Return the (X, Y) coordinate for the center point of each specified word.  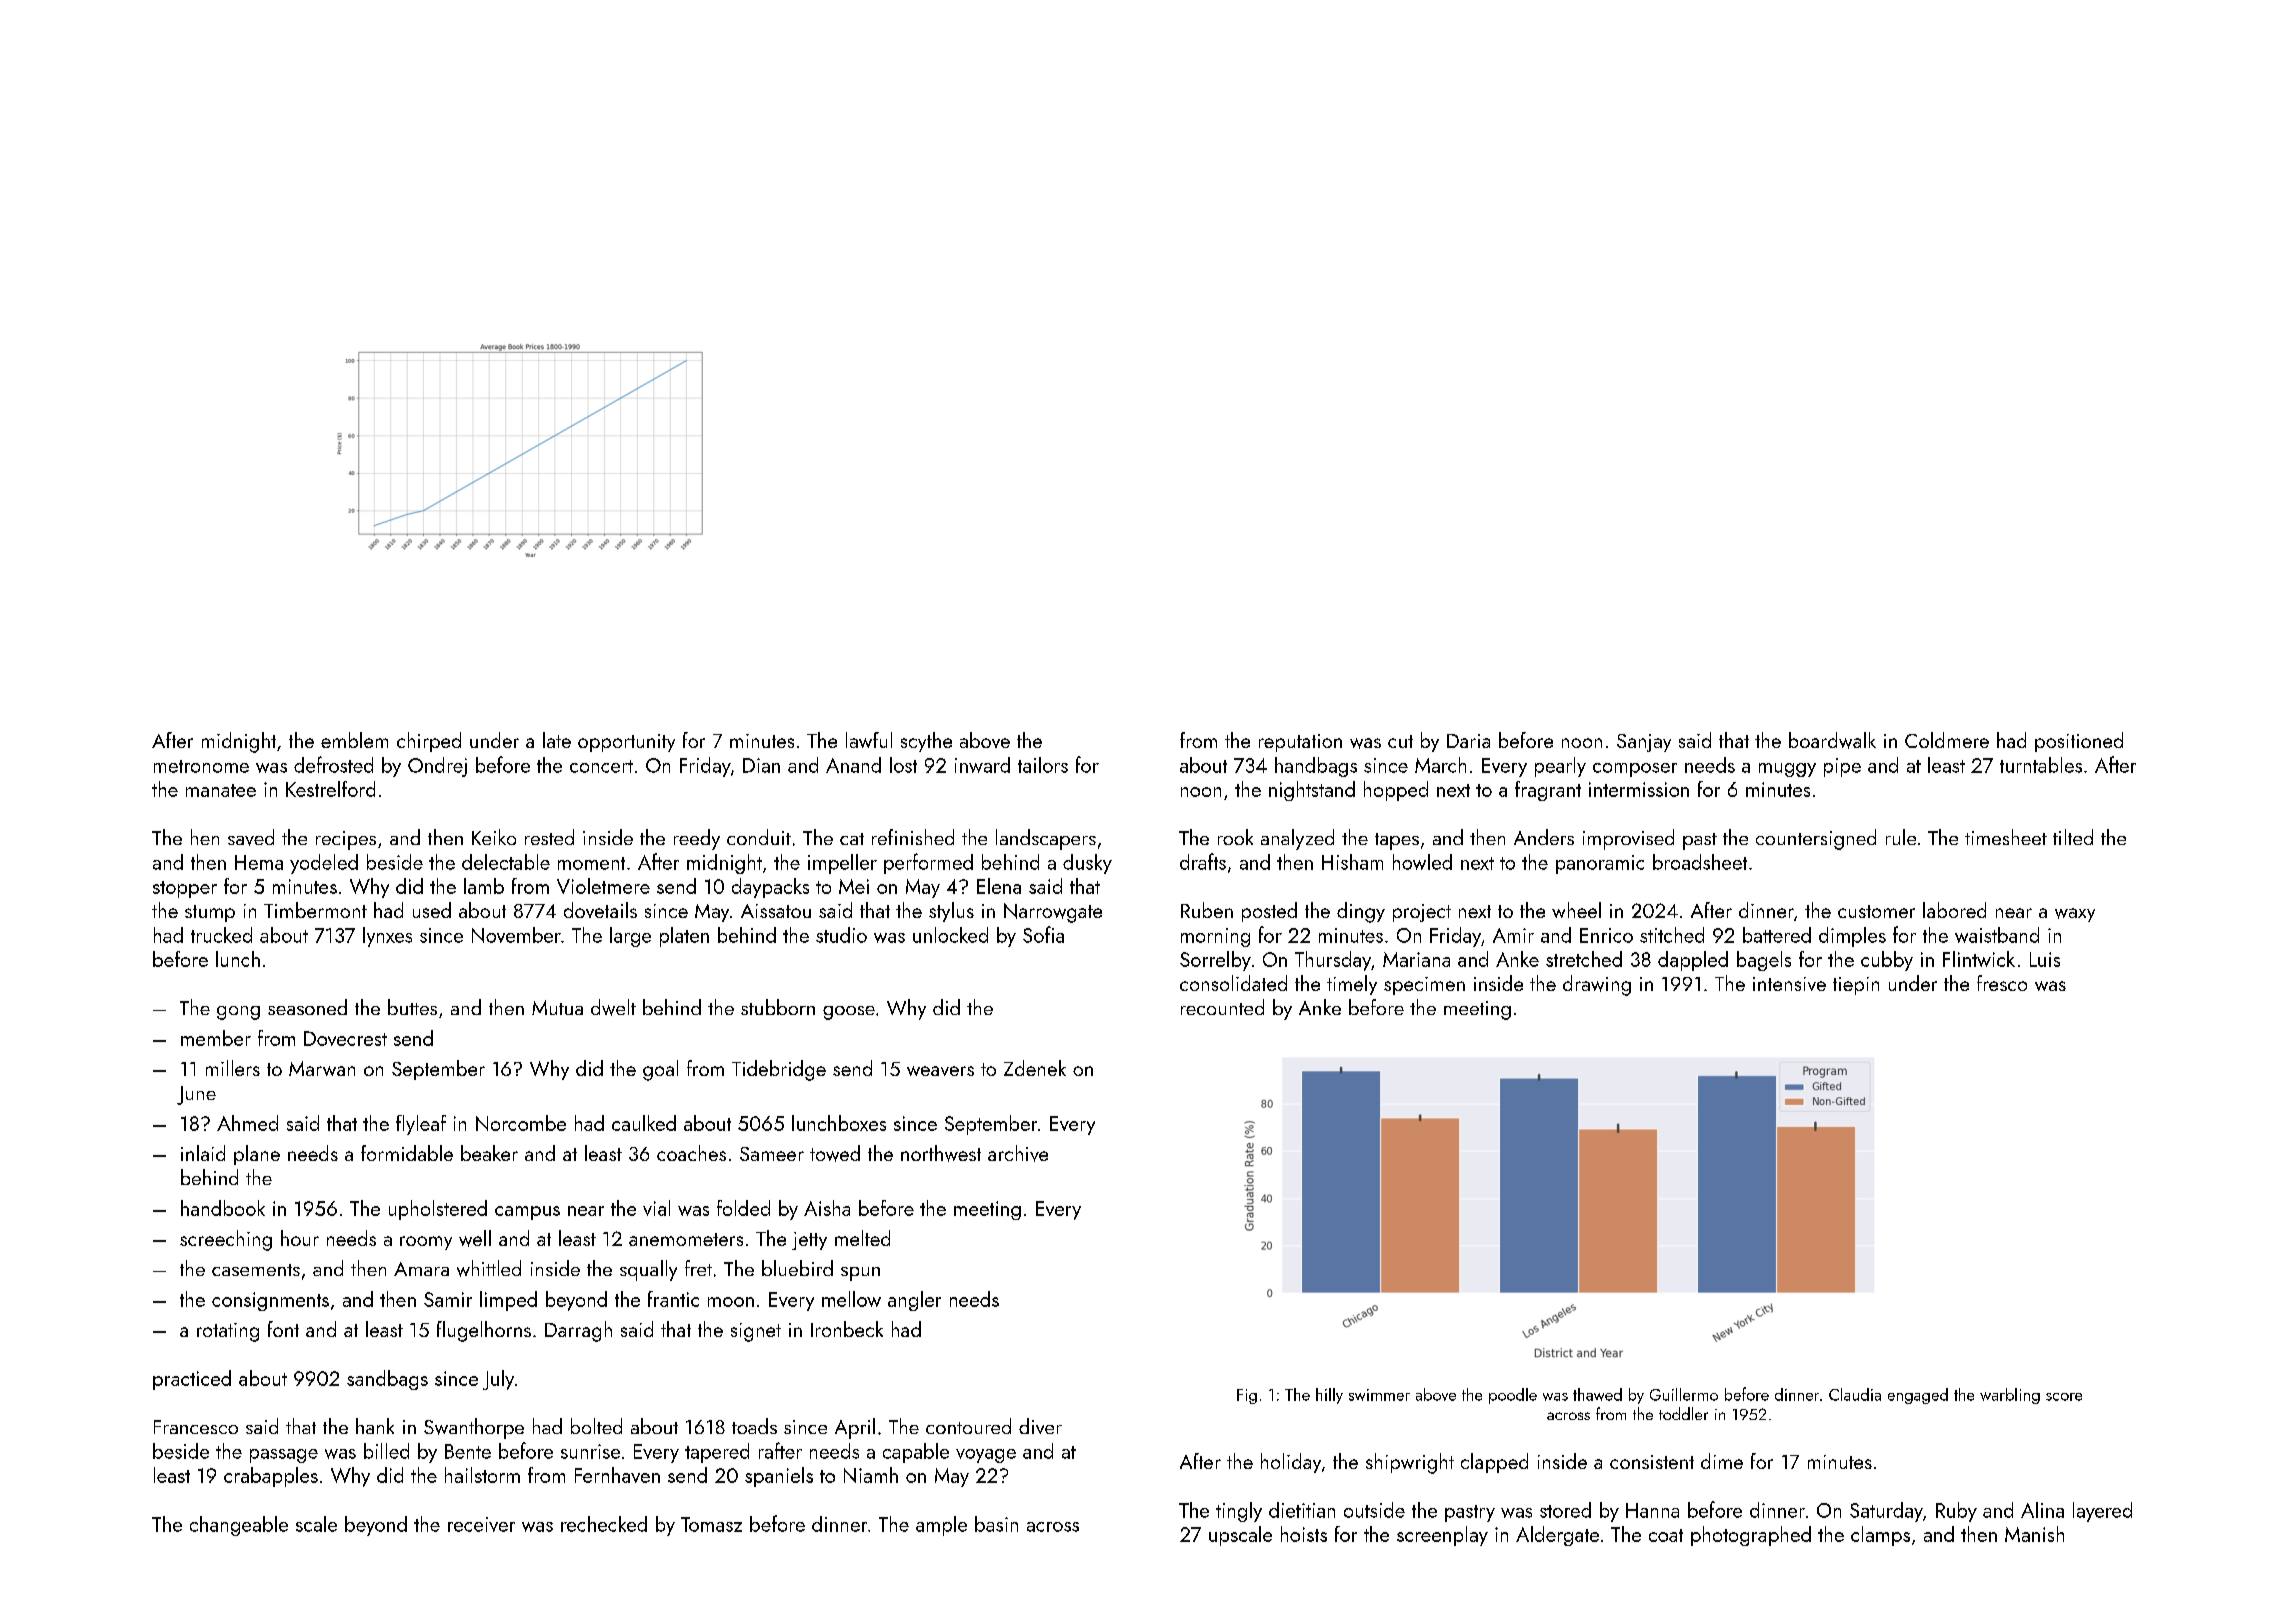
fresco (2002, 983)
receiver (481, 1524)
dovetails (600, 910)
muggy (1787, 770)
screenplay (1442, 1536)
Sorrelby (1215, 961)
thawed (1597, 1394)
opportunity (626, 743)
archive (1018, 1153)
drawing (1597, 985)
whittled (489, 1268)
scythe (926, 742)
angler (914, 1301)
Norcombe (521, 1123)
